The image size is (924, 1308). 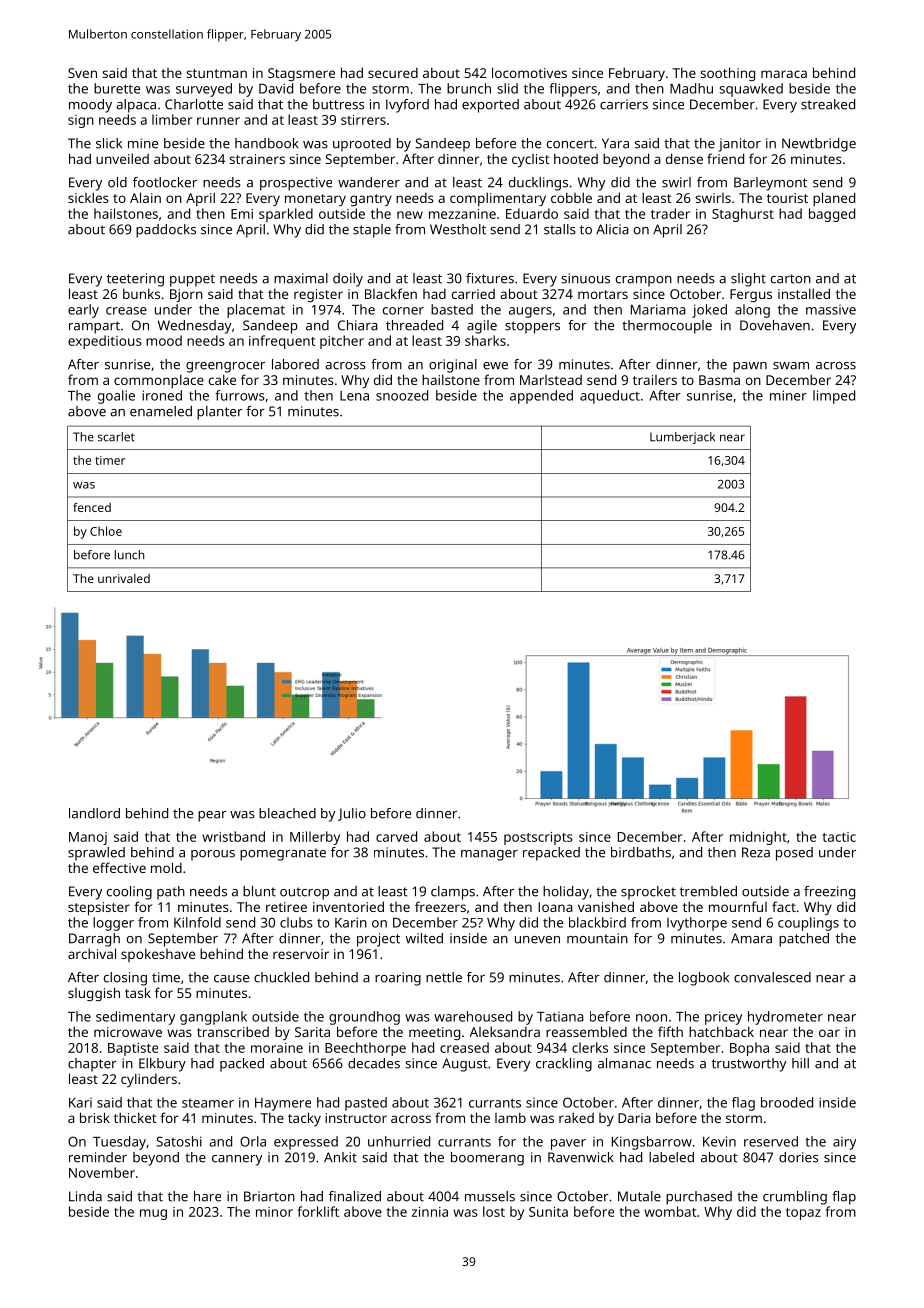 I want to click on inventoried, so click(x=348, y=906).
